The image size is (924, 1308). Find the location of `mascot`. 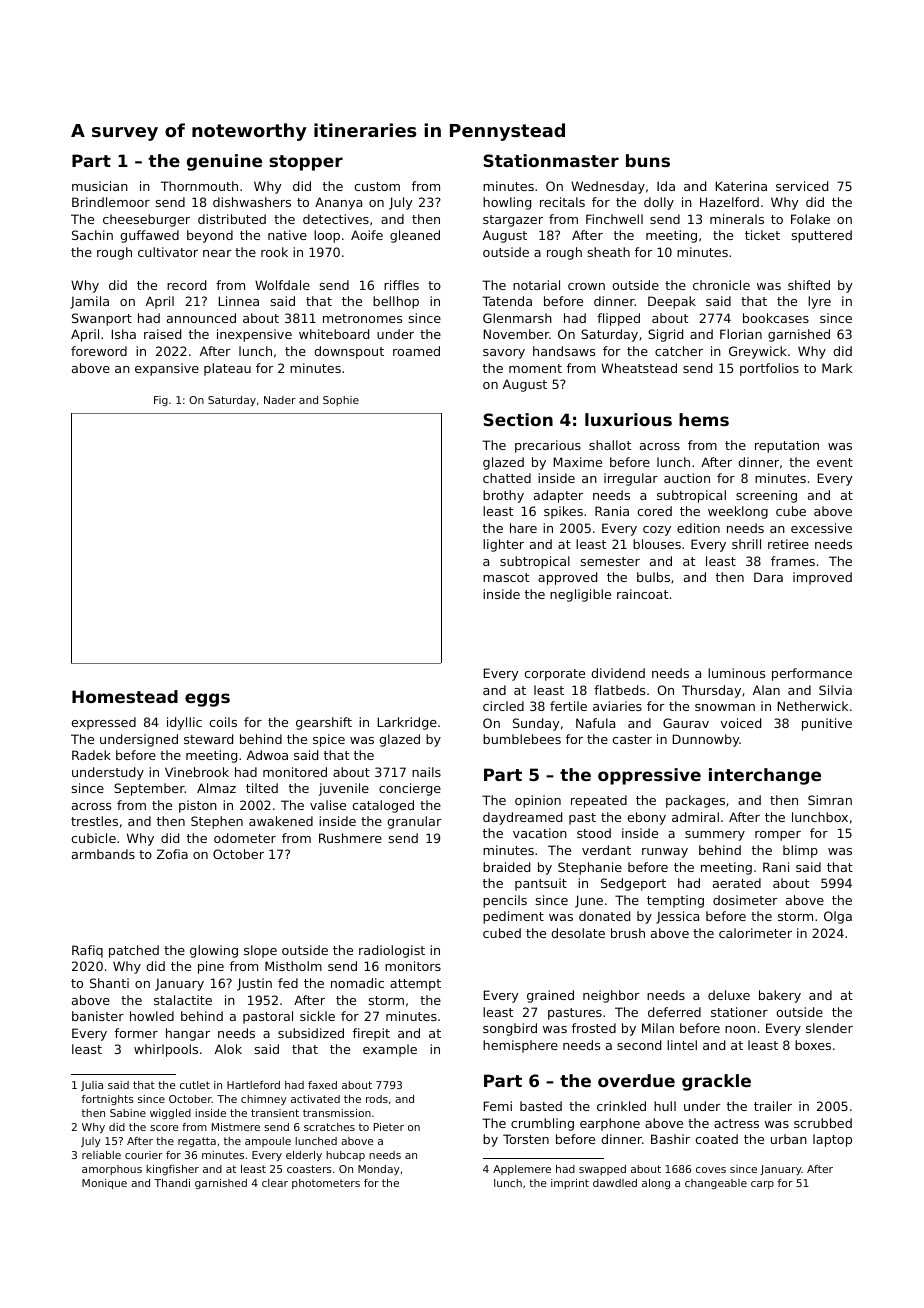

mascot is located at coordinates (506, 577).
